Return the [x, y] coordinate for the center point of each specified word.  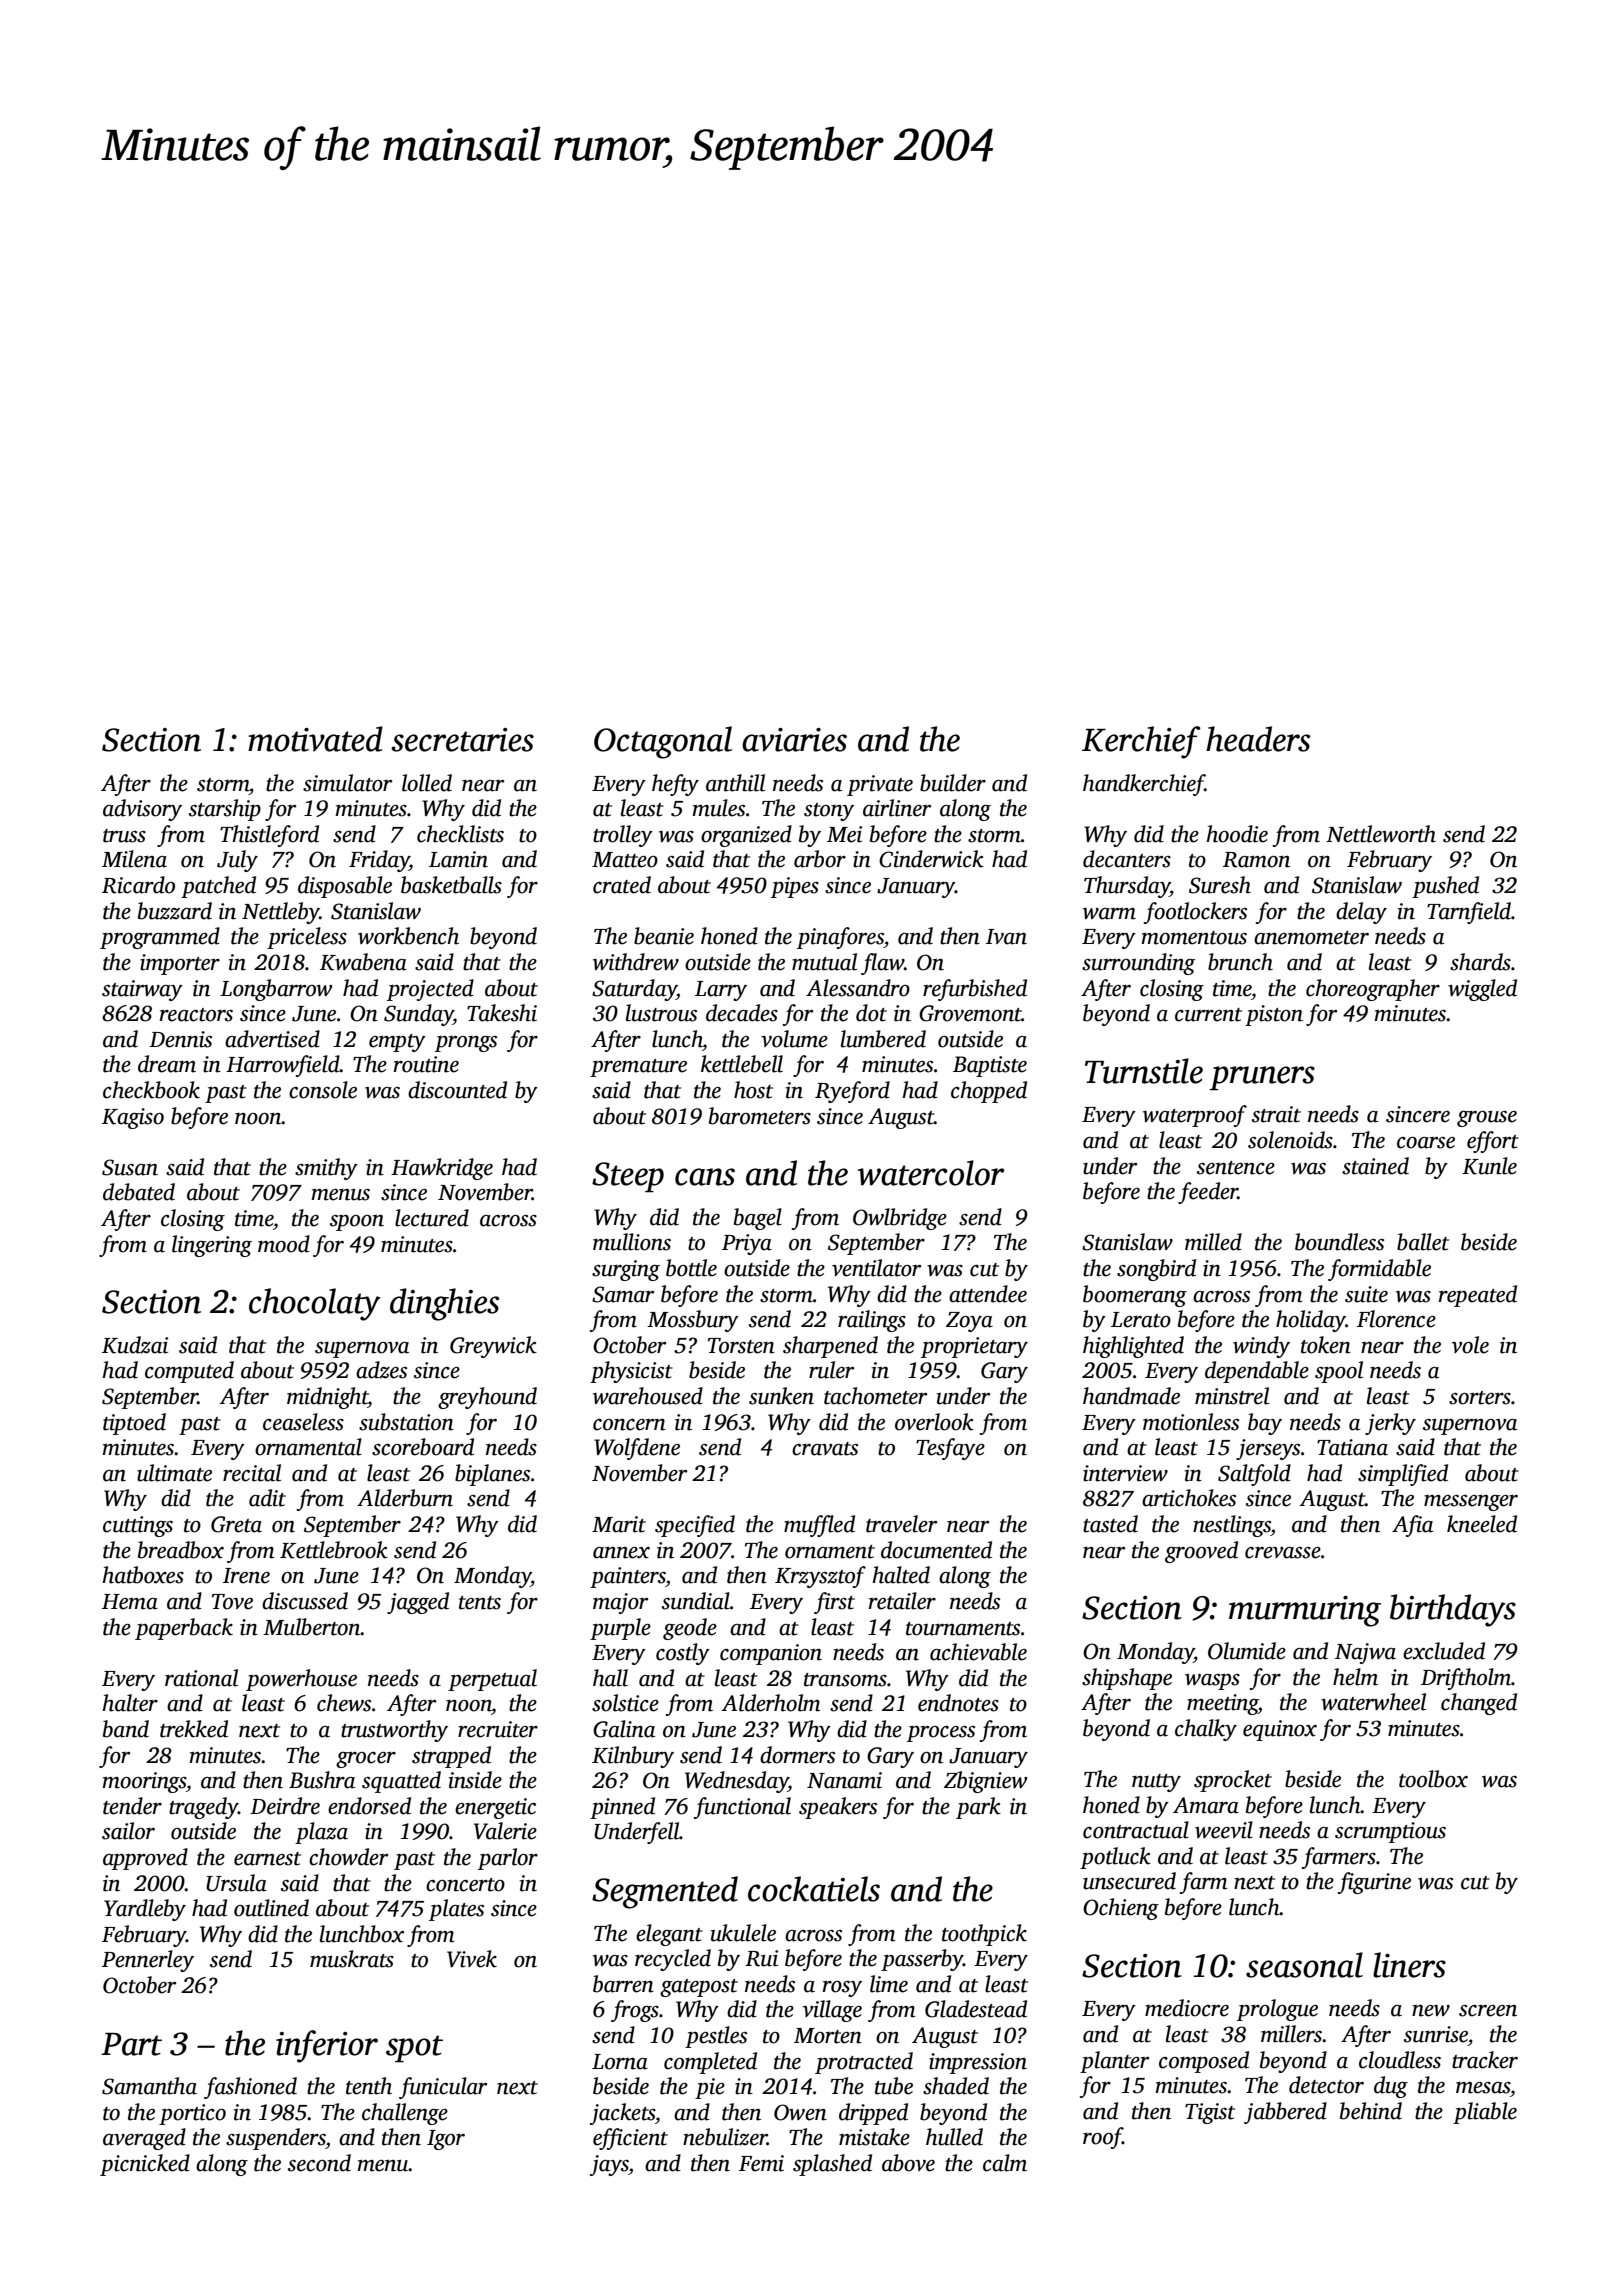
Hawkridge [442, 1169]
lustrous [661, 1013]
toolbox [1433, 1779]
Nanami [844, 1780]
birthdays [1453, 1610]
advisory [142, 810]
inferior [327, 2046]
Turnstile [1144, 1071]
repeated [1478, 1296]
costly [683, 1654]
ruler [831, 1370]
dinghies [445, 1304]
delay [1361, 913]
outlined [271, 1908]
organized [746, 836]
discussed [305, 1601]
